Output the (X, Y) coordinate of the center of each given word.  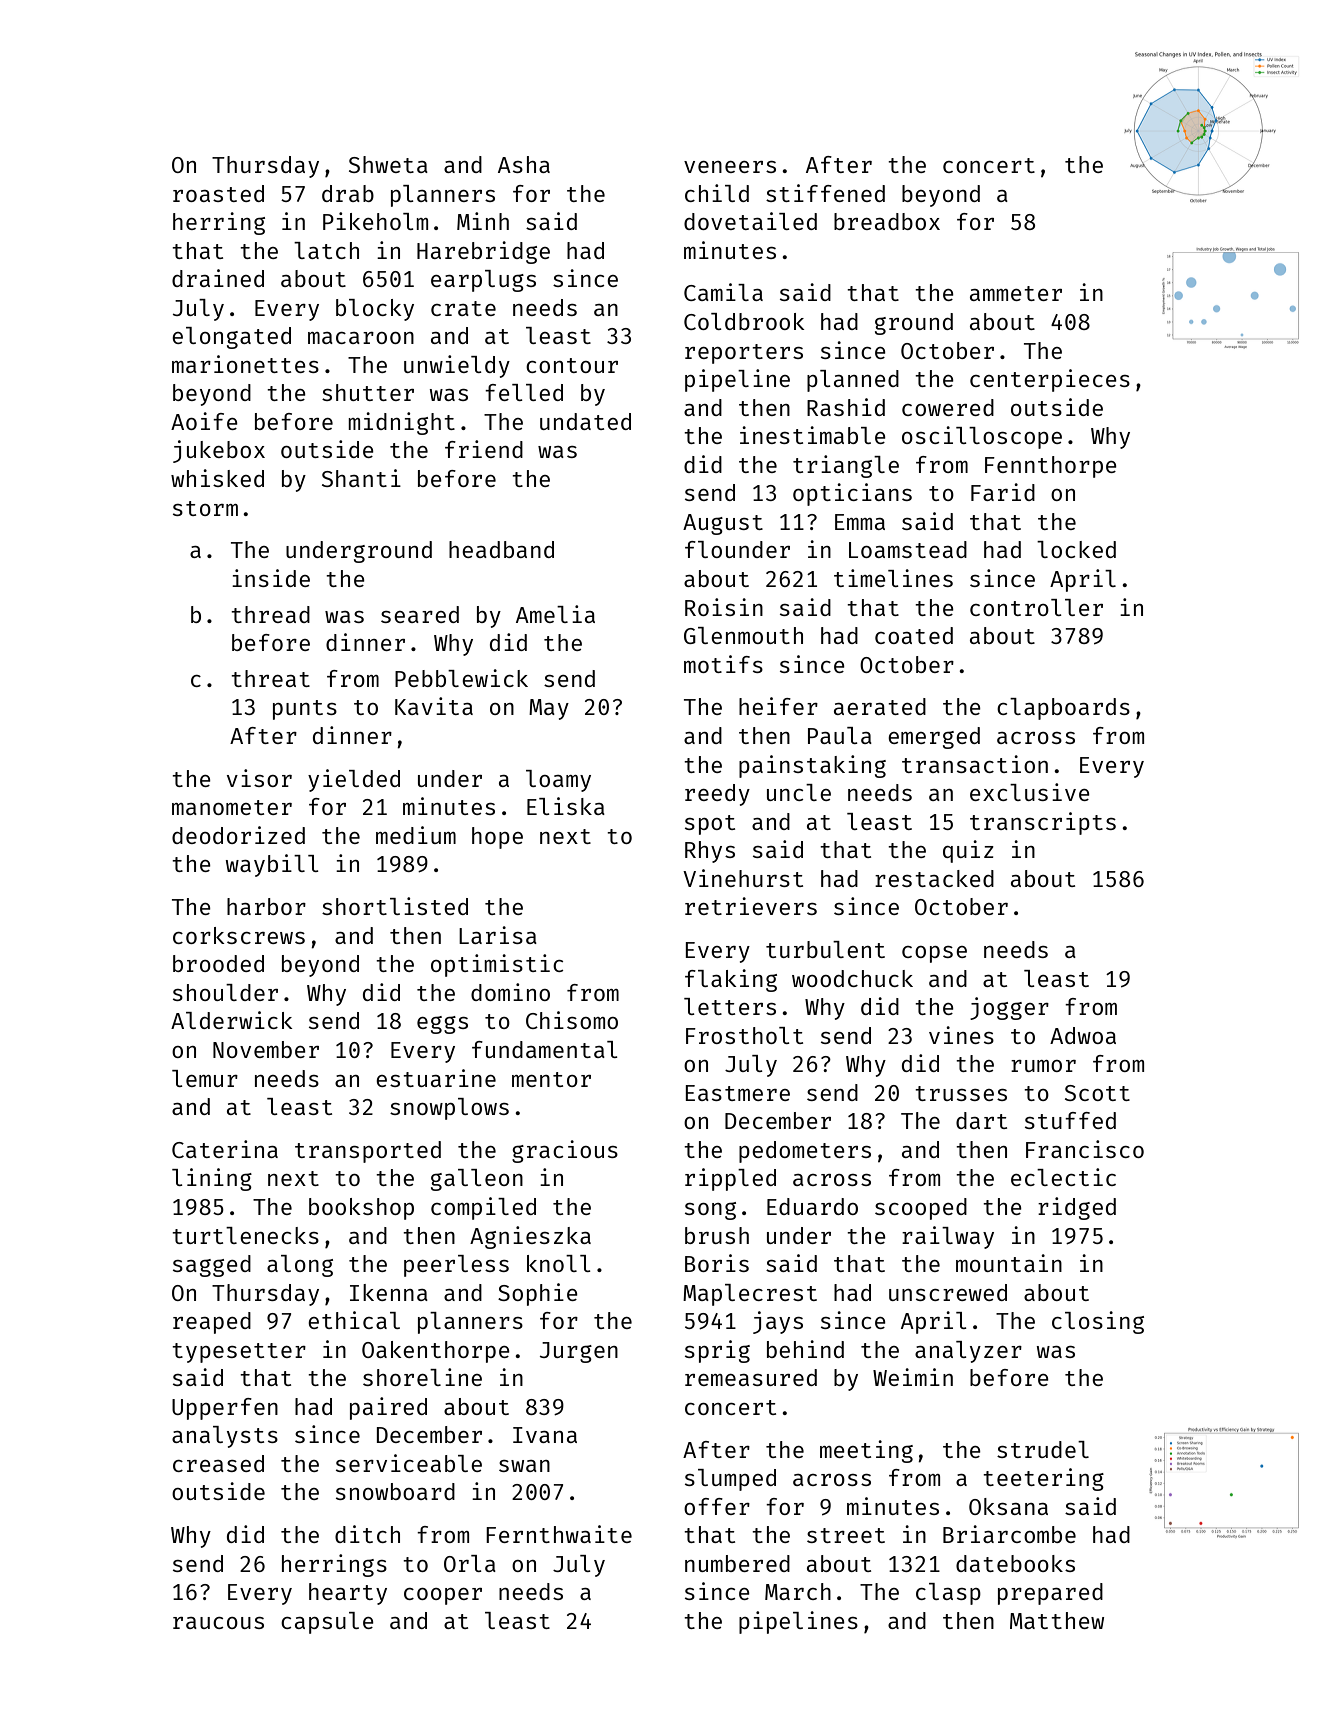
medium (416, 835)
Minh (483, 221)
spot (710, 825)
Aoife (204, 421)
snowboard (395, 1491)
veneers (730, 167)
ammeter (1016, 293)
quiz (968, 851)
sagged (212, 1266)
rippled (730, 1179)
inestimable (813, 435)
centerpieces (1050, 380)
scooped (921, 1209)
